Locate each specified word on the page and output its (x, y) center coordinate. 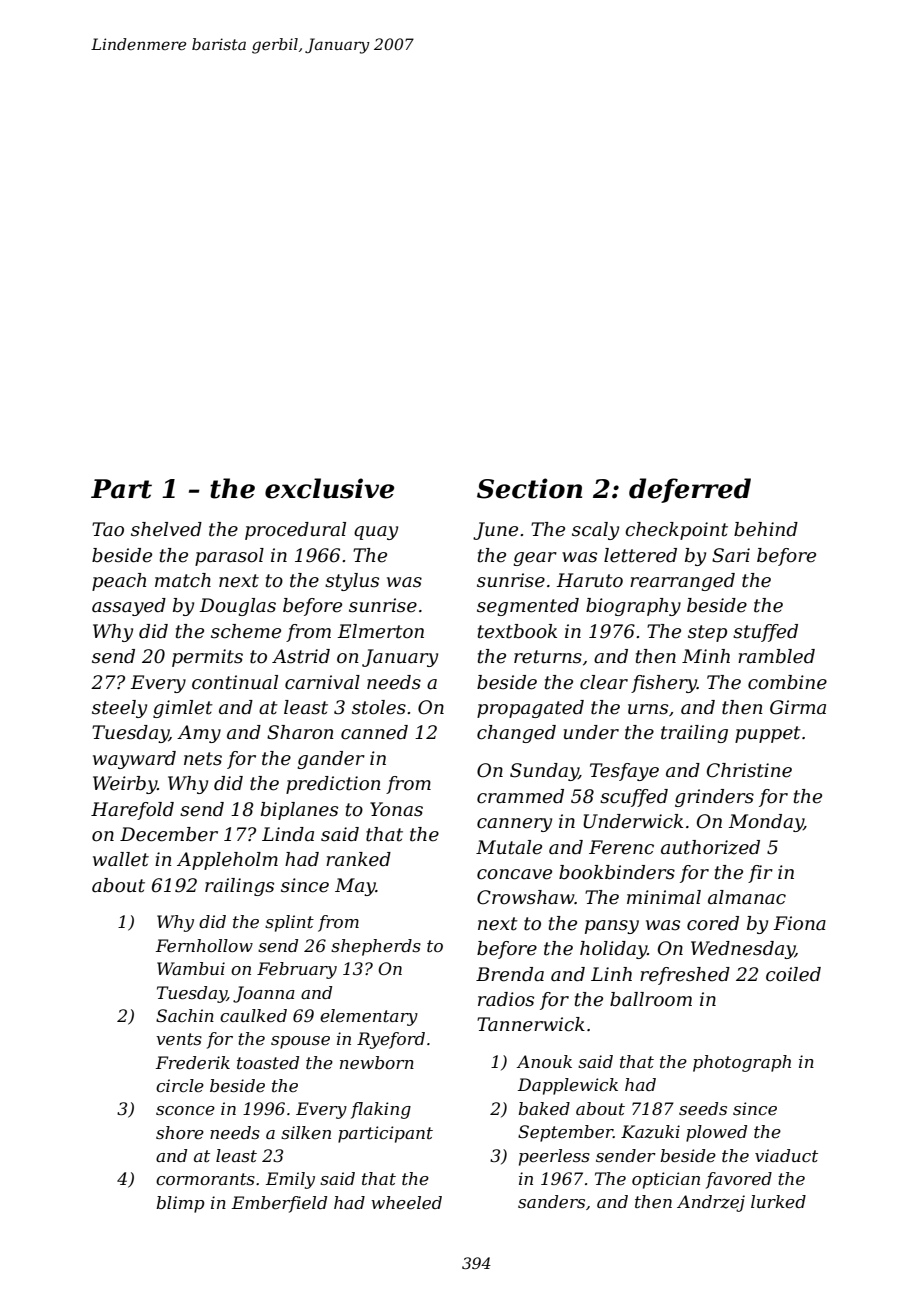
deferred (690, 490)
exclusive (329, 488)
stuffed (765, 633)
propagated (530, 709)
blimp (180, 1204)
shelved (166, 529)
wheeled (406, 1202)
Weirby (125, 785)
